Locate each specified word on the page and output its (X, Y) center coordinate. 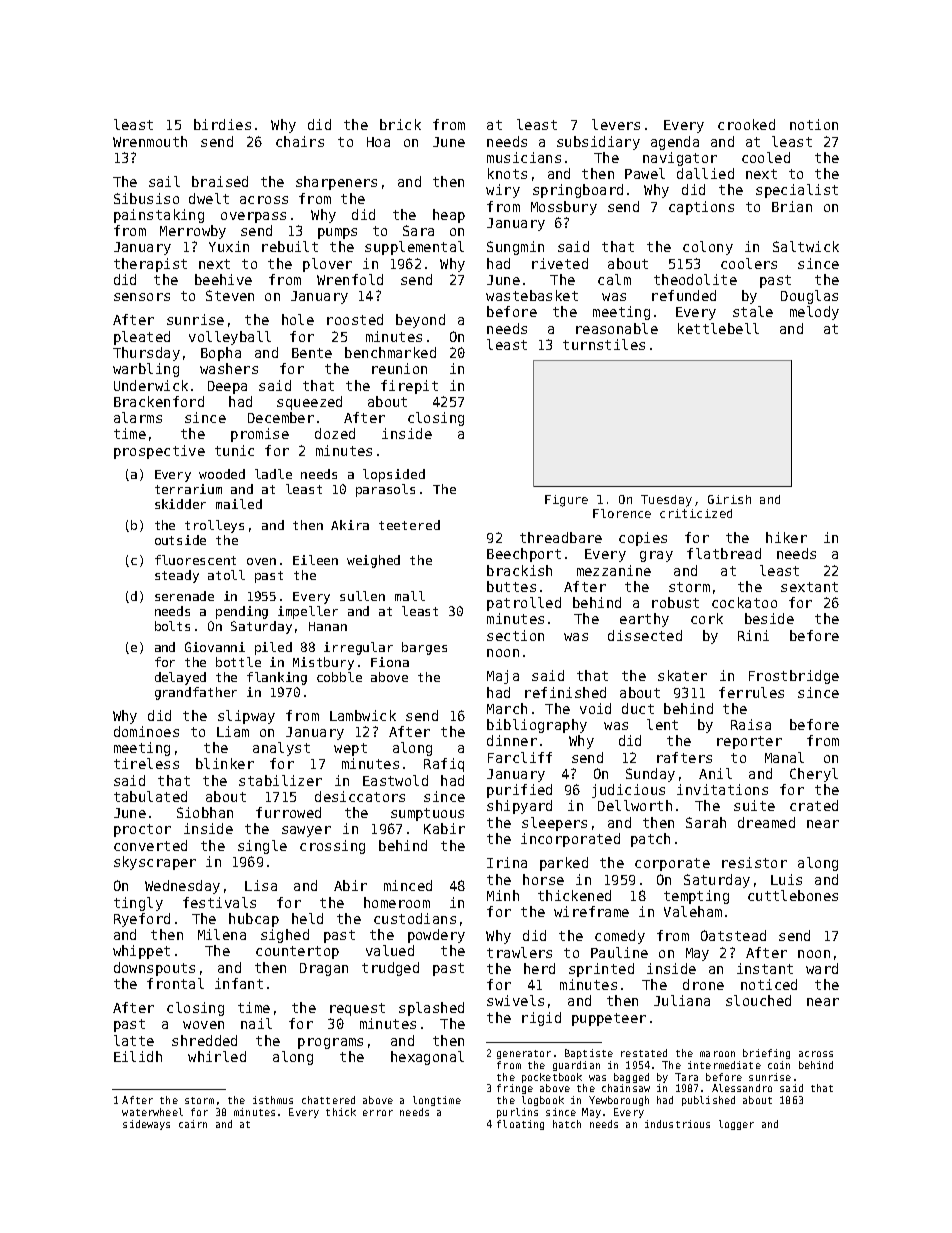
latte (134, 1040)
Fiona (390, 662)
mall (410, 596)
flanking (277, 678)
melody (814, 313)
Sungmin (515, 248)
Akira (350, 525)
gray (656, 556)
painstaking (159, 216)
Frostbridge (794, 677)
